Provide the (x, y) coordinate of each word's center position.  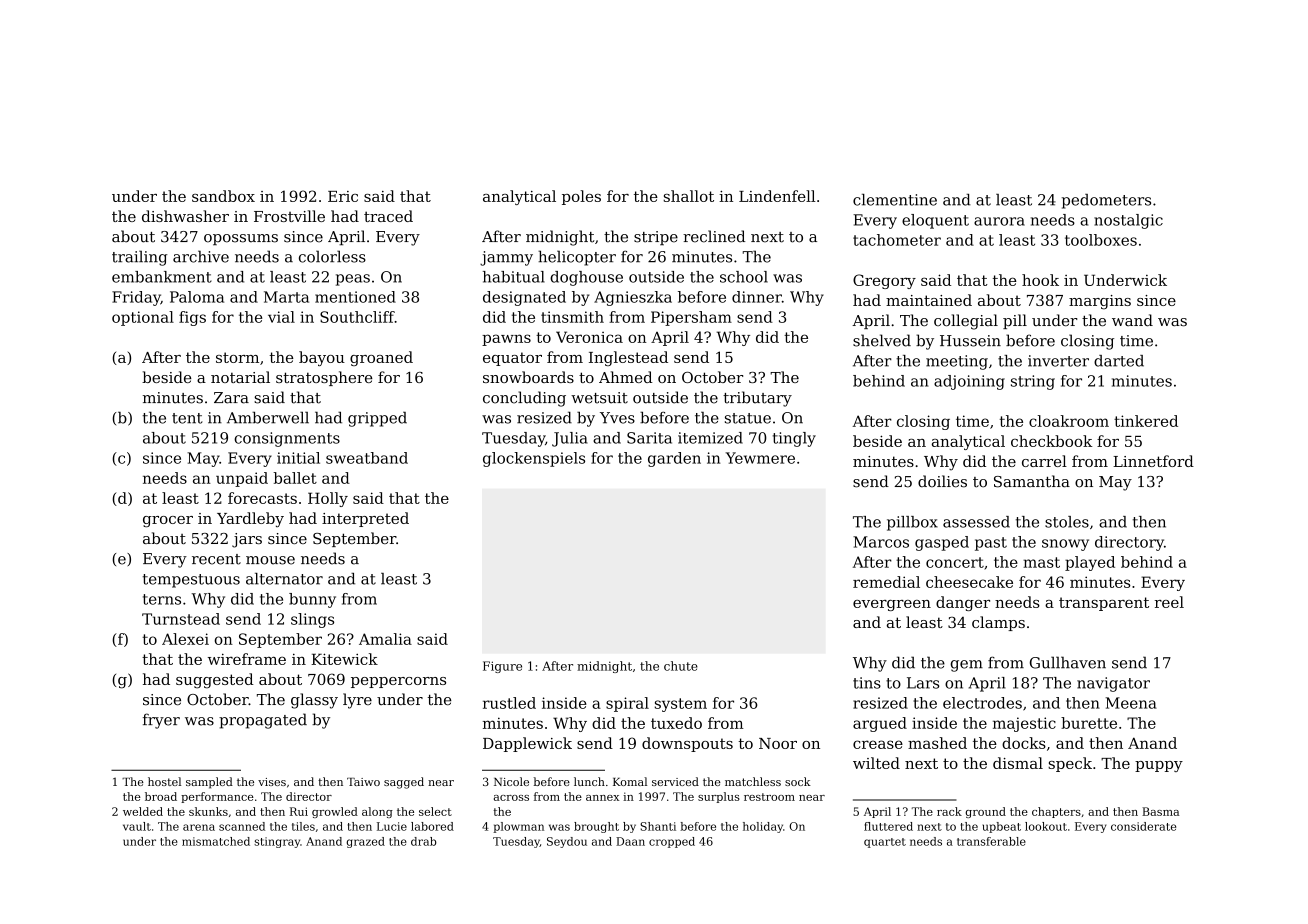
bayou (322, 358)
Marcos (881, 542)
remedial (886, 582)
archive (201, 256)
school (744, 277)
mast (1041, 562)
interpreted (365, 519)
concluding (524, 399)
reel (1169, 602)
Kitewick (344, 659)
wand (1132, 320)
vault (137, 826)
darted (1119, 361)
